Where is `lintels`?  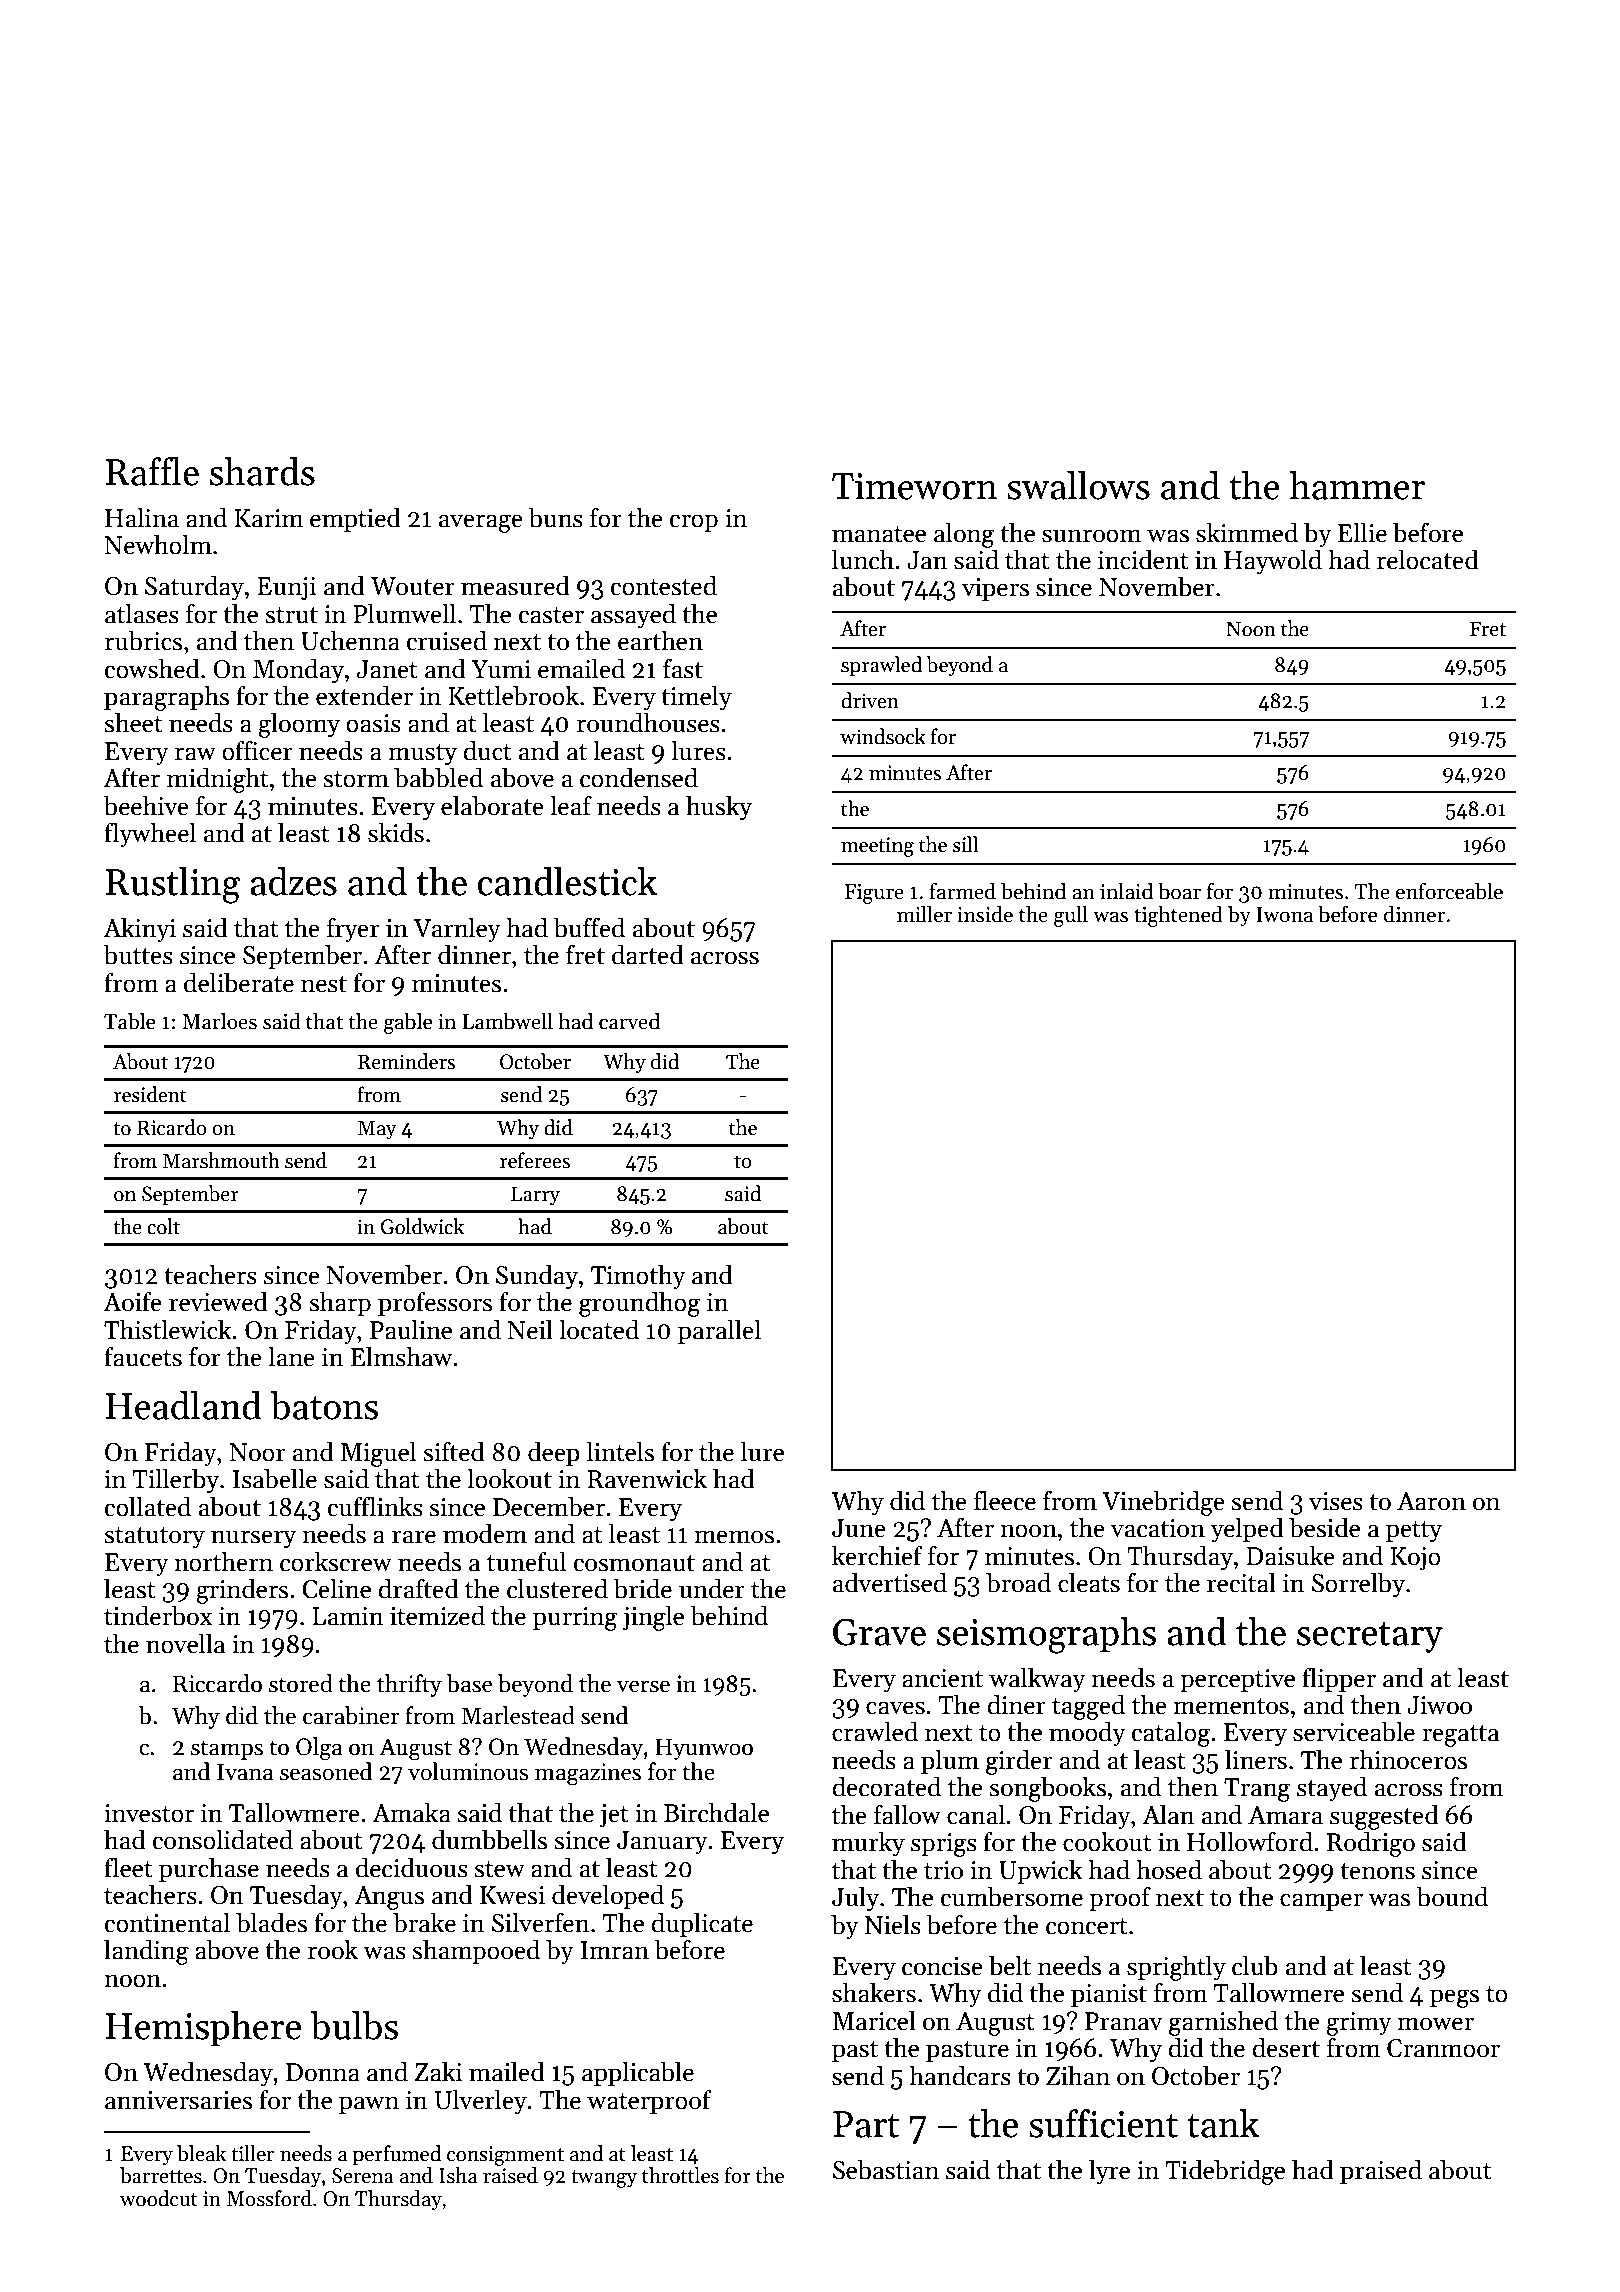
lintels is located at coordinates (620, 1451).
